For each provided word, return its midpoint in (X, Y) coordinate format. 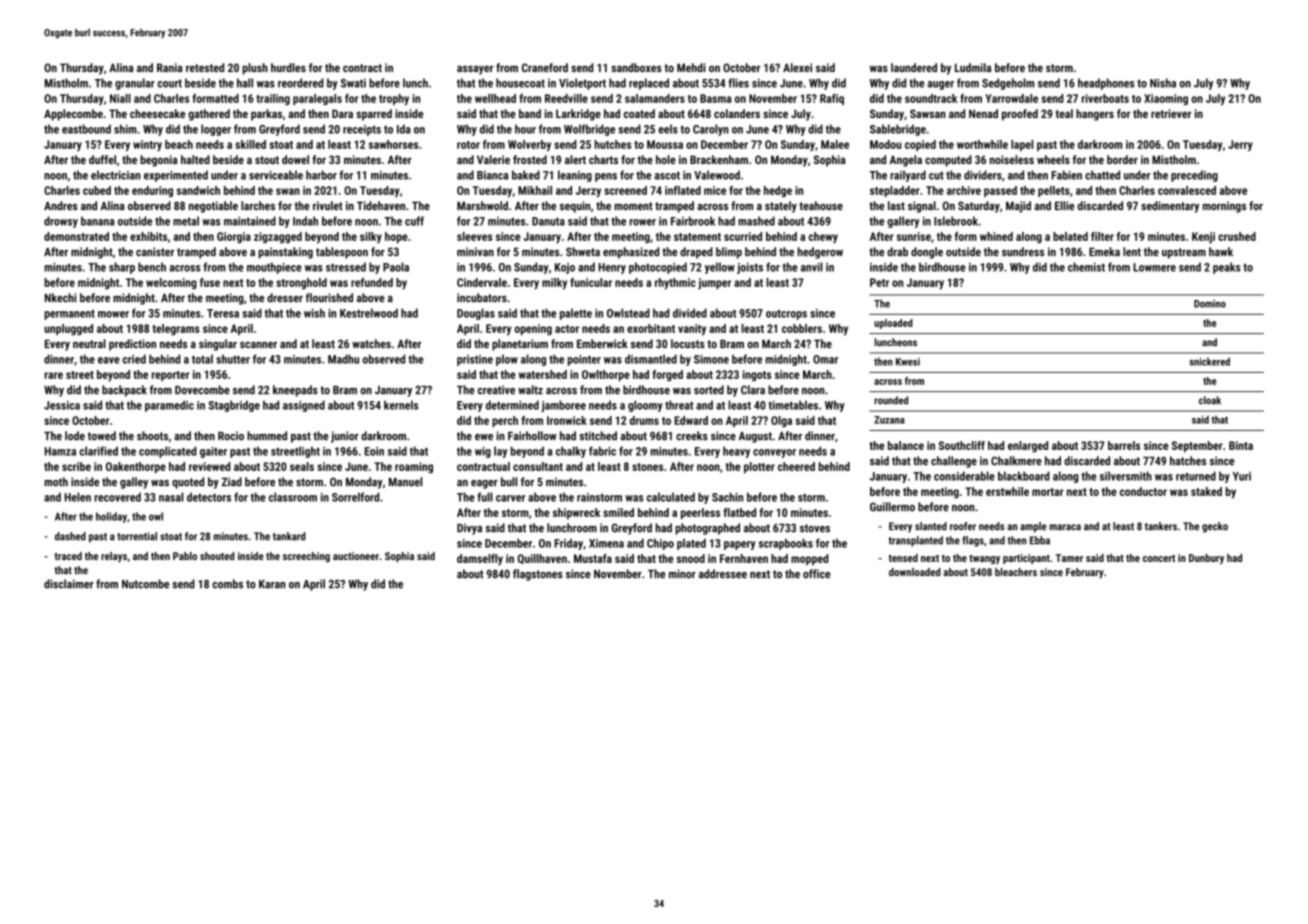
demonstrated (76, 236)
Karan (272, 584)
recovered (117, 497)
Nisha (1163, 83)
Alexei (797, 67)
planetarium (520, 345)
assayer (475, 70)
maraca (1065, 527)
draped (696, 253)
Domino (1210, 304)
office (817, 574)
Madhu (343, 359)
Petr (879, 282)
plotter (759, 468)
